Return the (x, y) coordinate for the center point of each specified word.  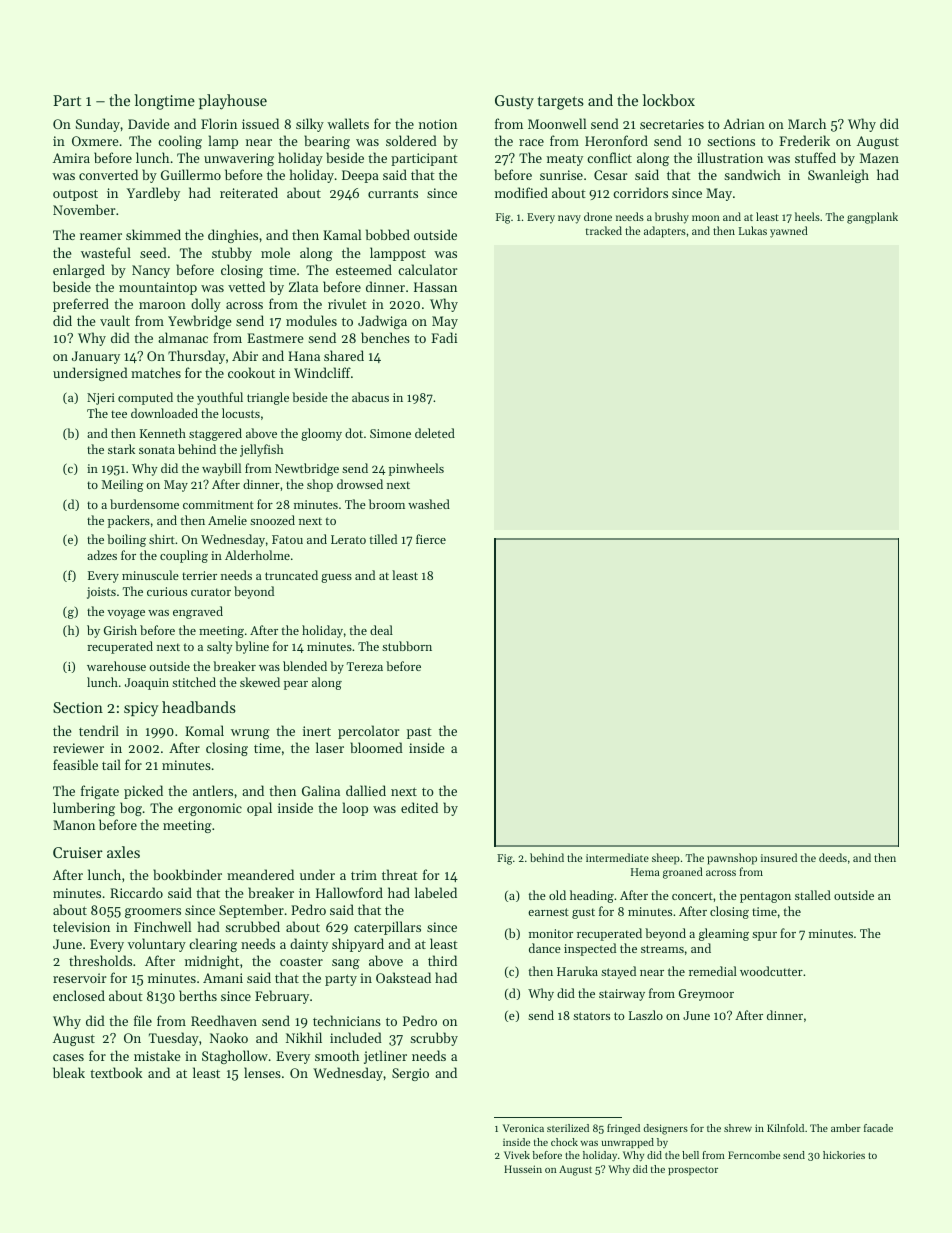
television (81, 926)
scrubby (434, 1039)
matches (156, 372)
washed (429, 504)
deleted (435, 433)
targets (561, 103)
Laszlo (646, 1015)
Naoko (229, 1037)
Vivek (517, 1155)
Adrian (744, 123)
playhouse (233, 102)
